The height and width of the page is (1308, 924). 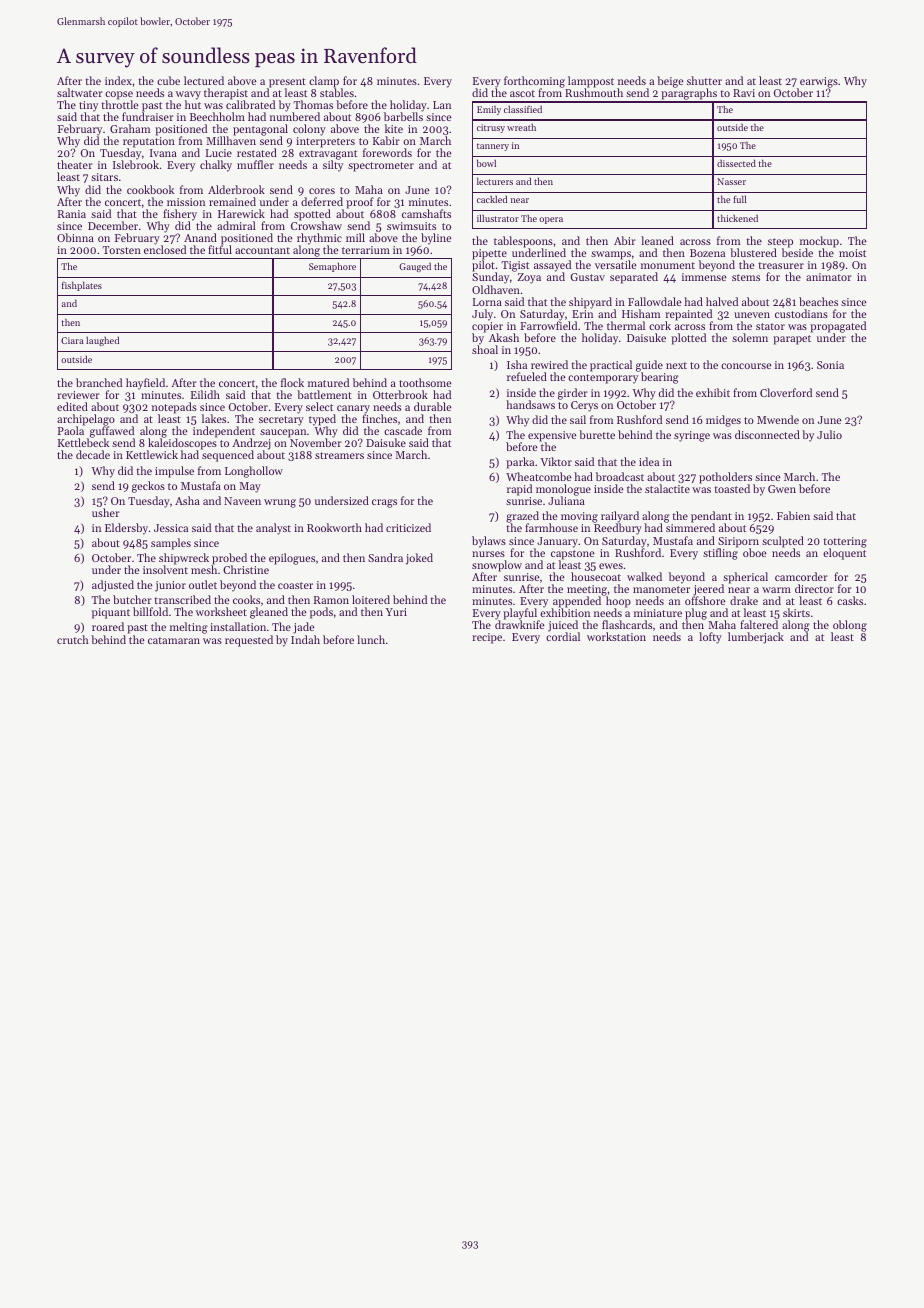 What do you see at coordinates (736, 163) in the page?
I see `dissected` at bounding box center [736, 163].
